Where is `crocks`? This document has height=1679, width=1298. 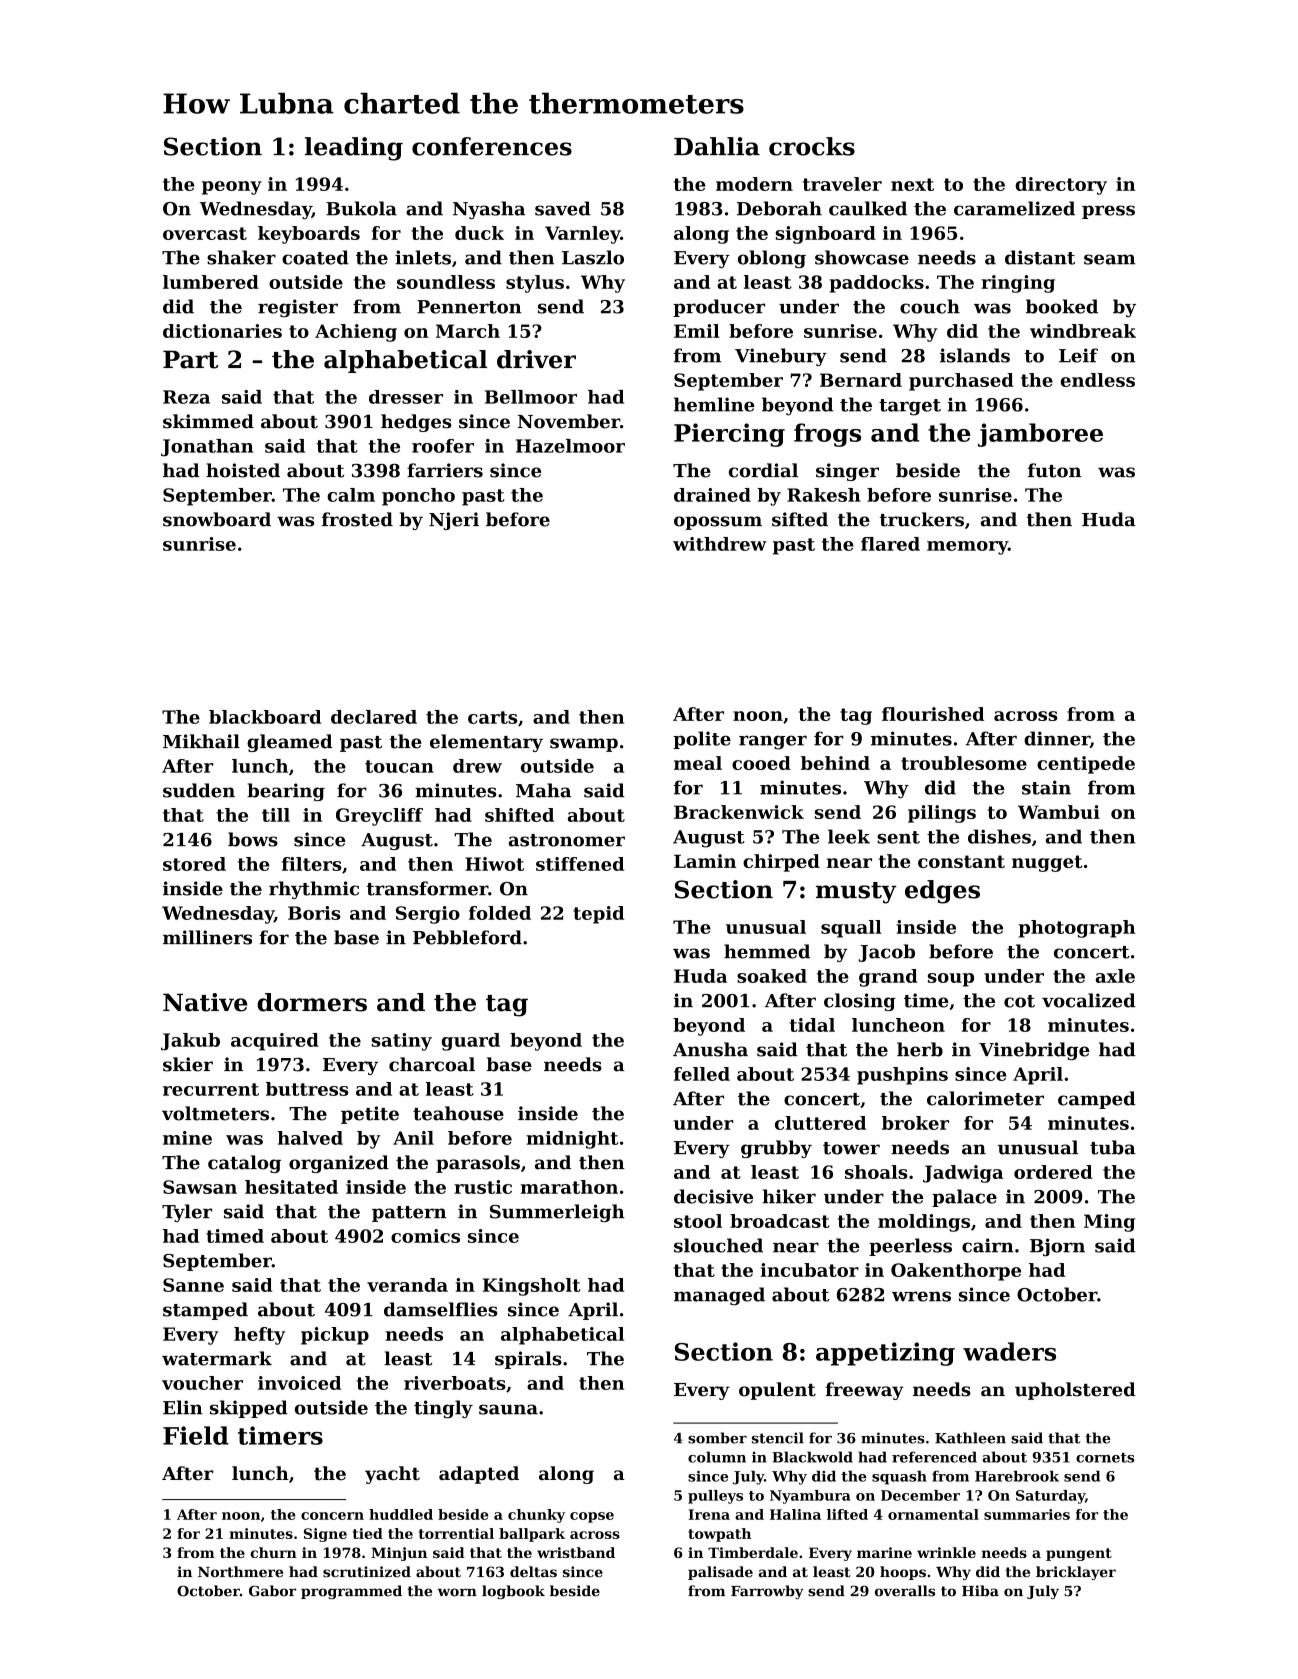 crocks is located at coordinates (812, 146).
